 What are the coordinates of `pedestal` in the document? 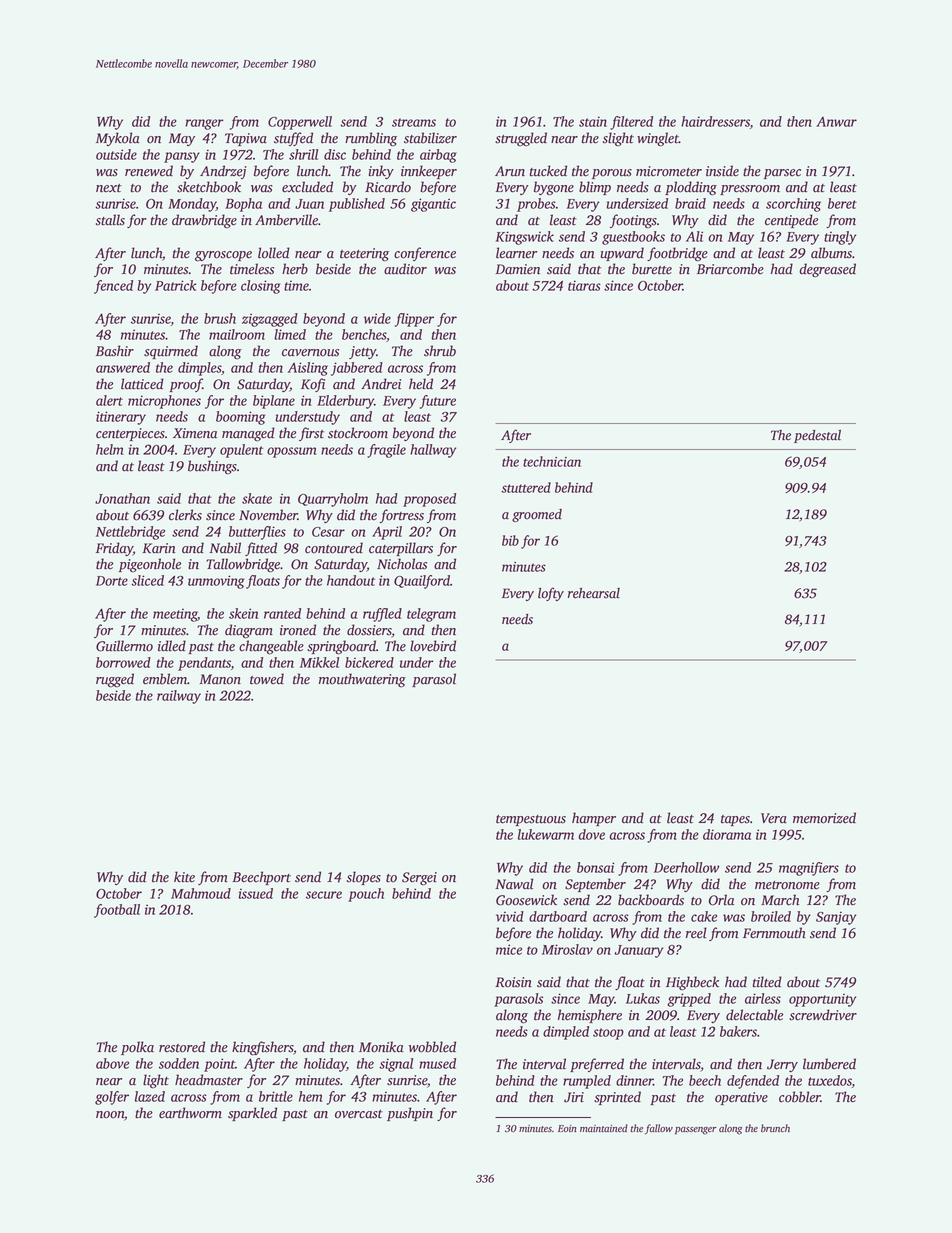 It's located at (817, 436).
